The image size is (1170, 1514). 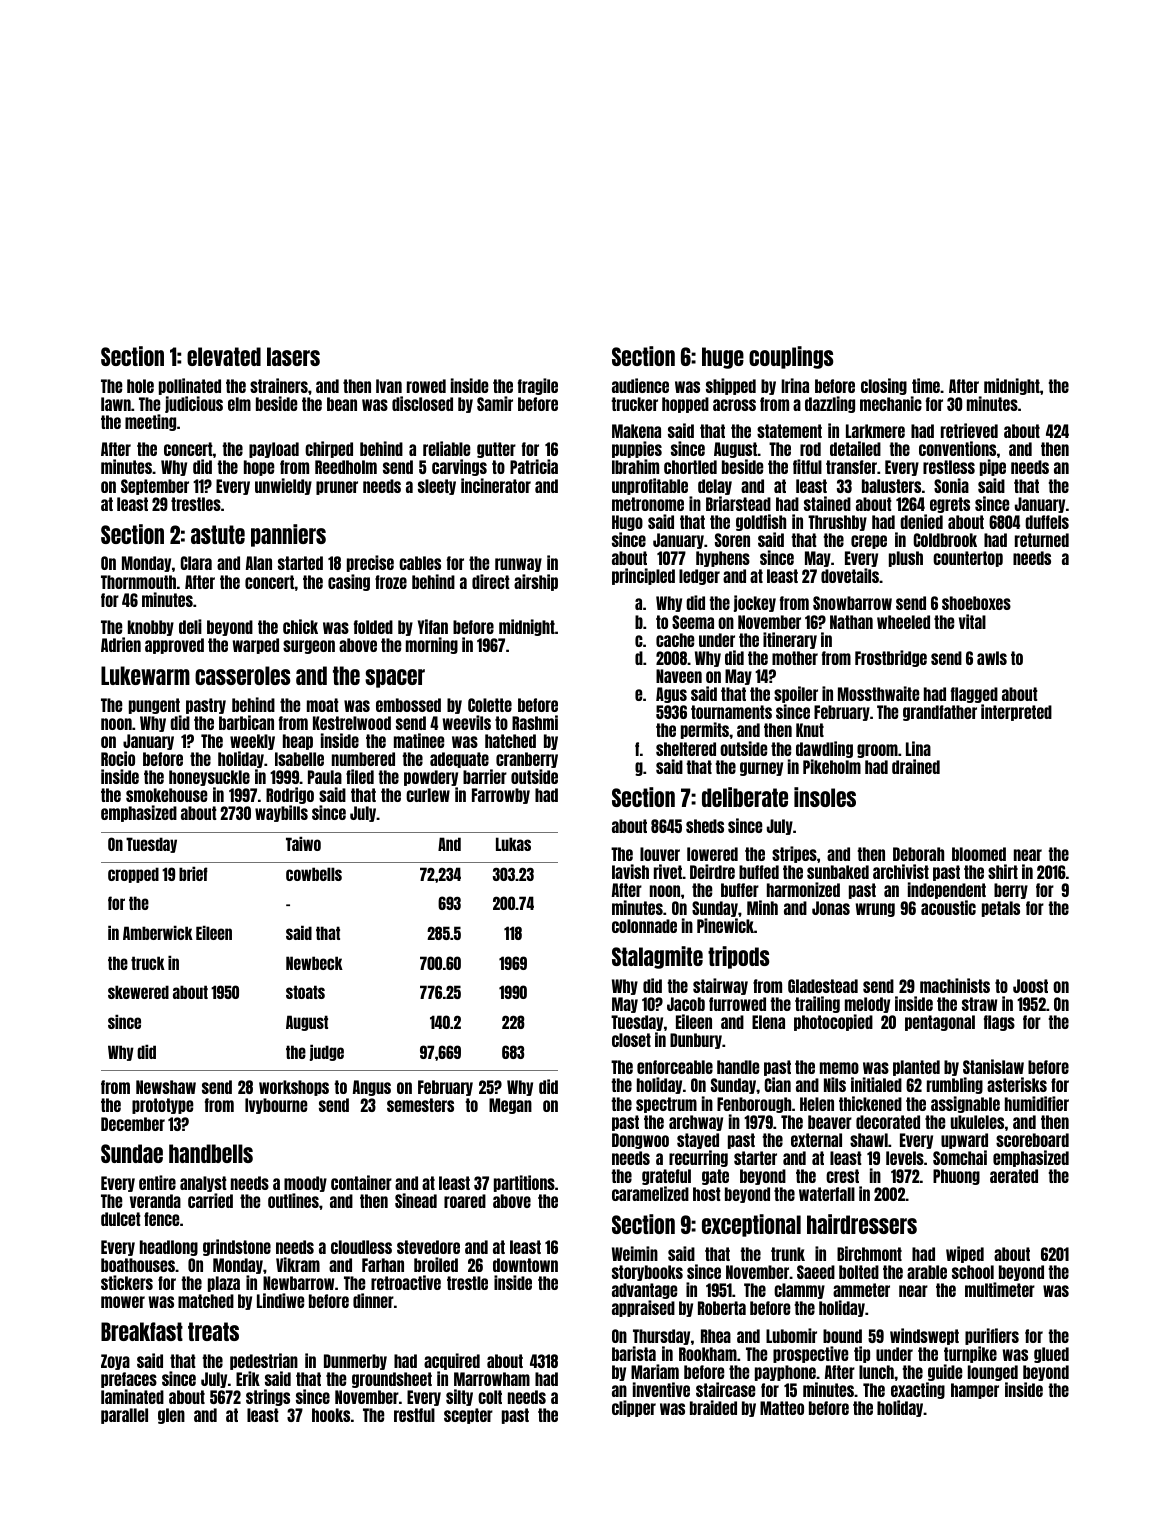 I want to click on interpreted, so click(x=1016, y=712).
